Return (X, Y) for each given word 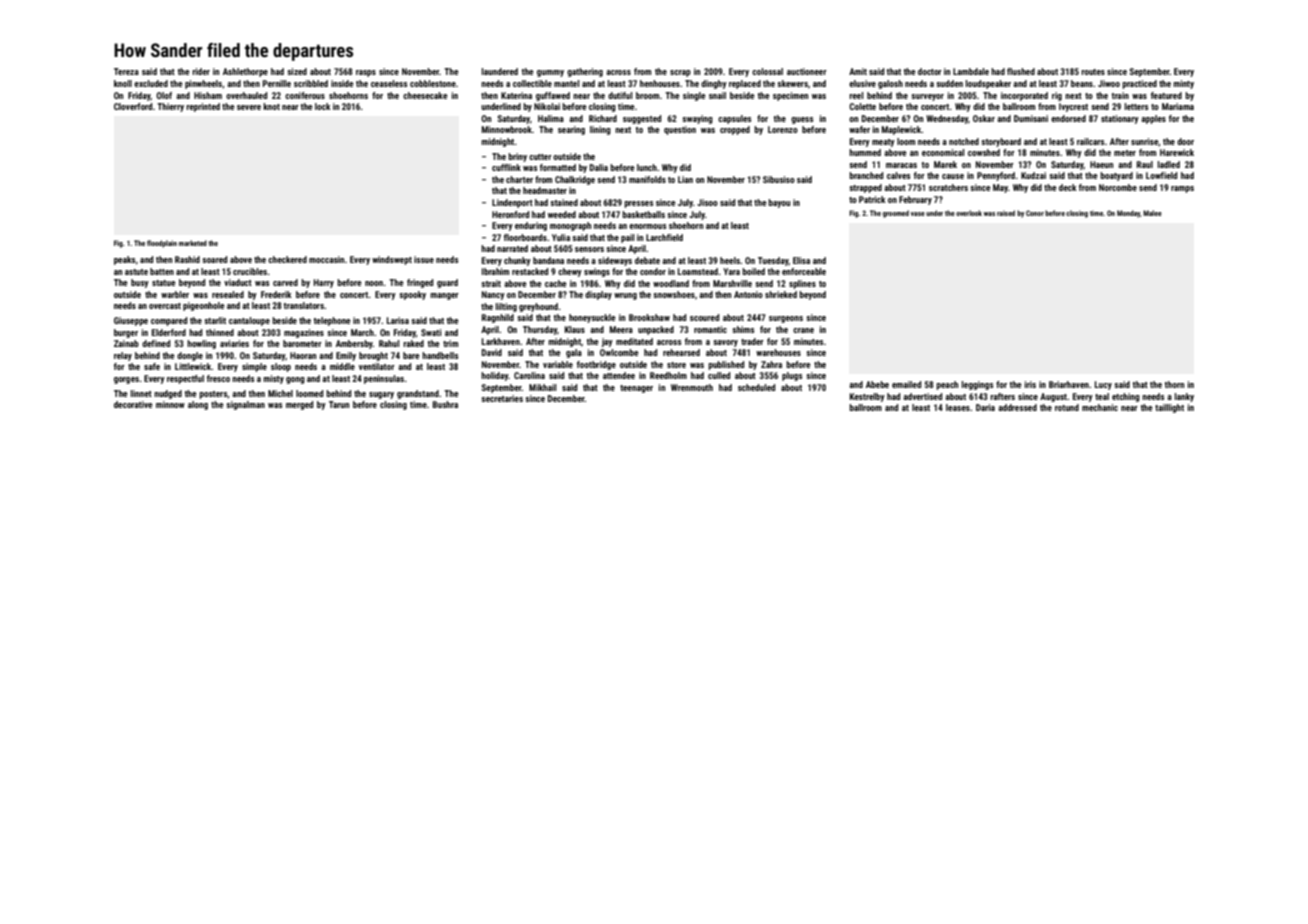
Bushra (445, 404)
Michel (280, 393)
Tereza (126, 71)
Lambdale (971, 71)
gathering (585, 72)
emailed (906, 384)
